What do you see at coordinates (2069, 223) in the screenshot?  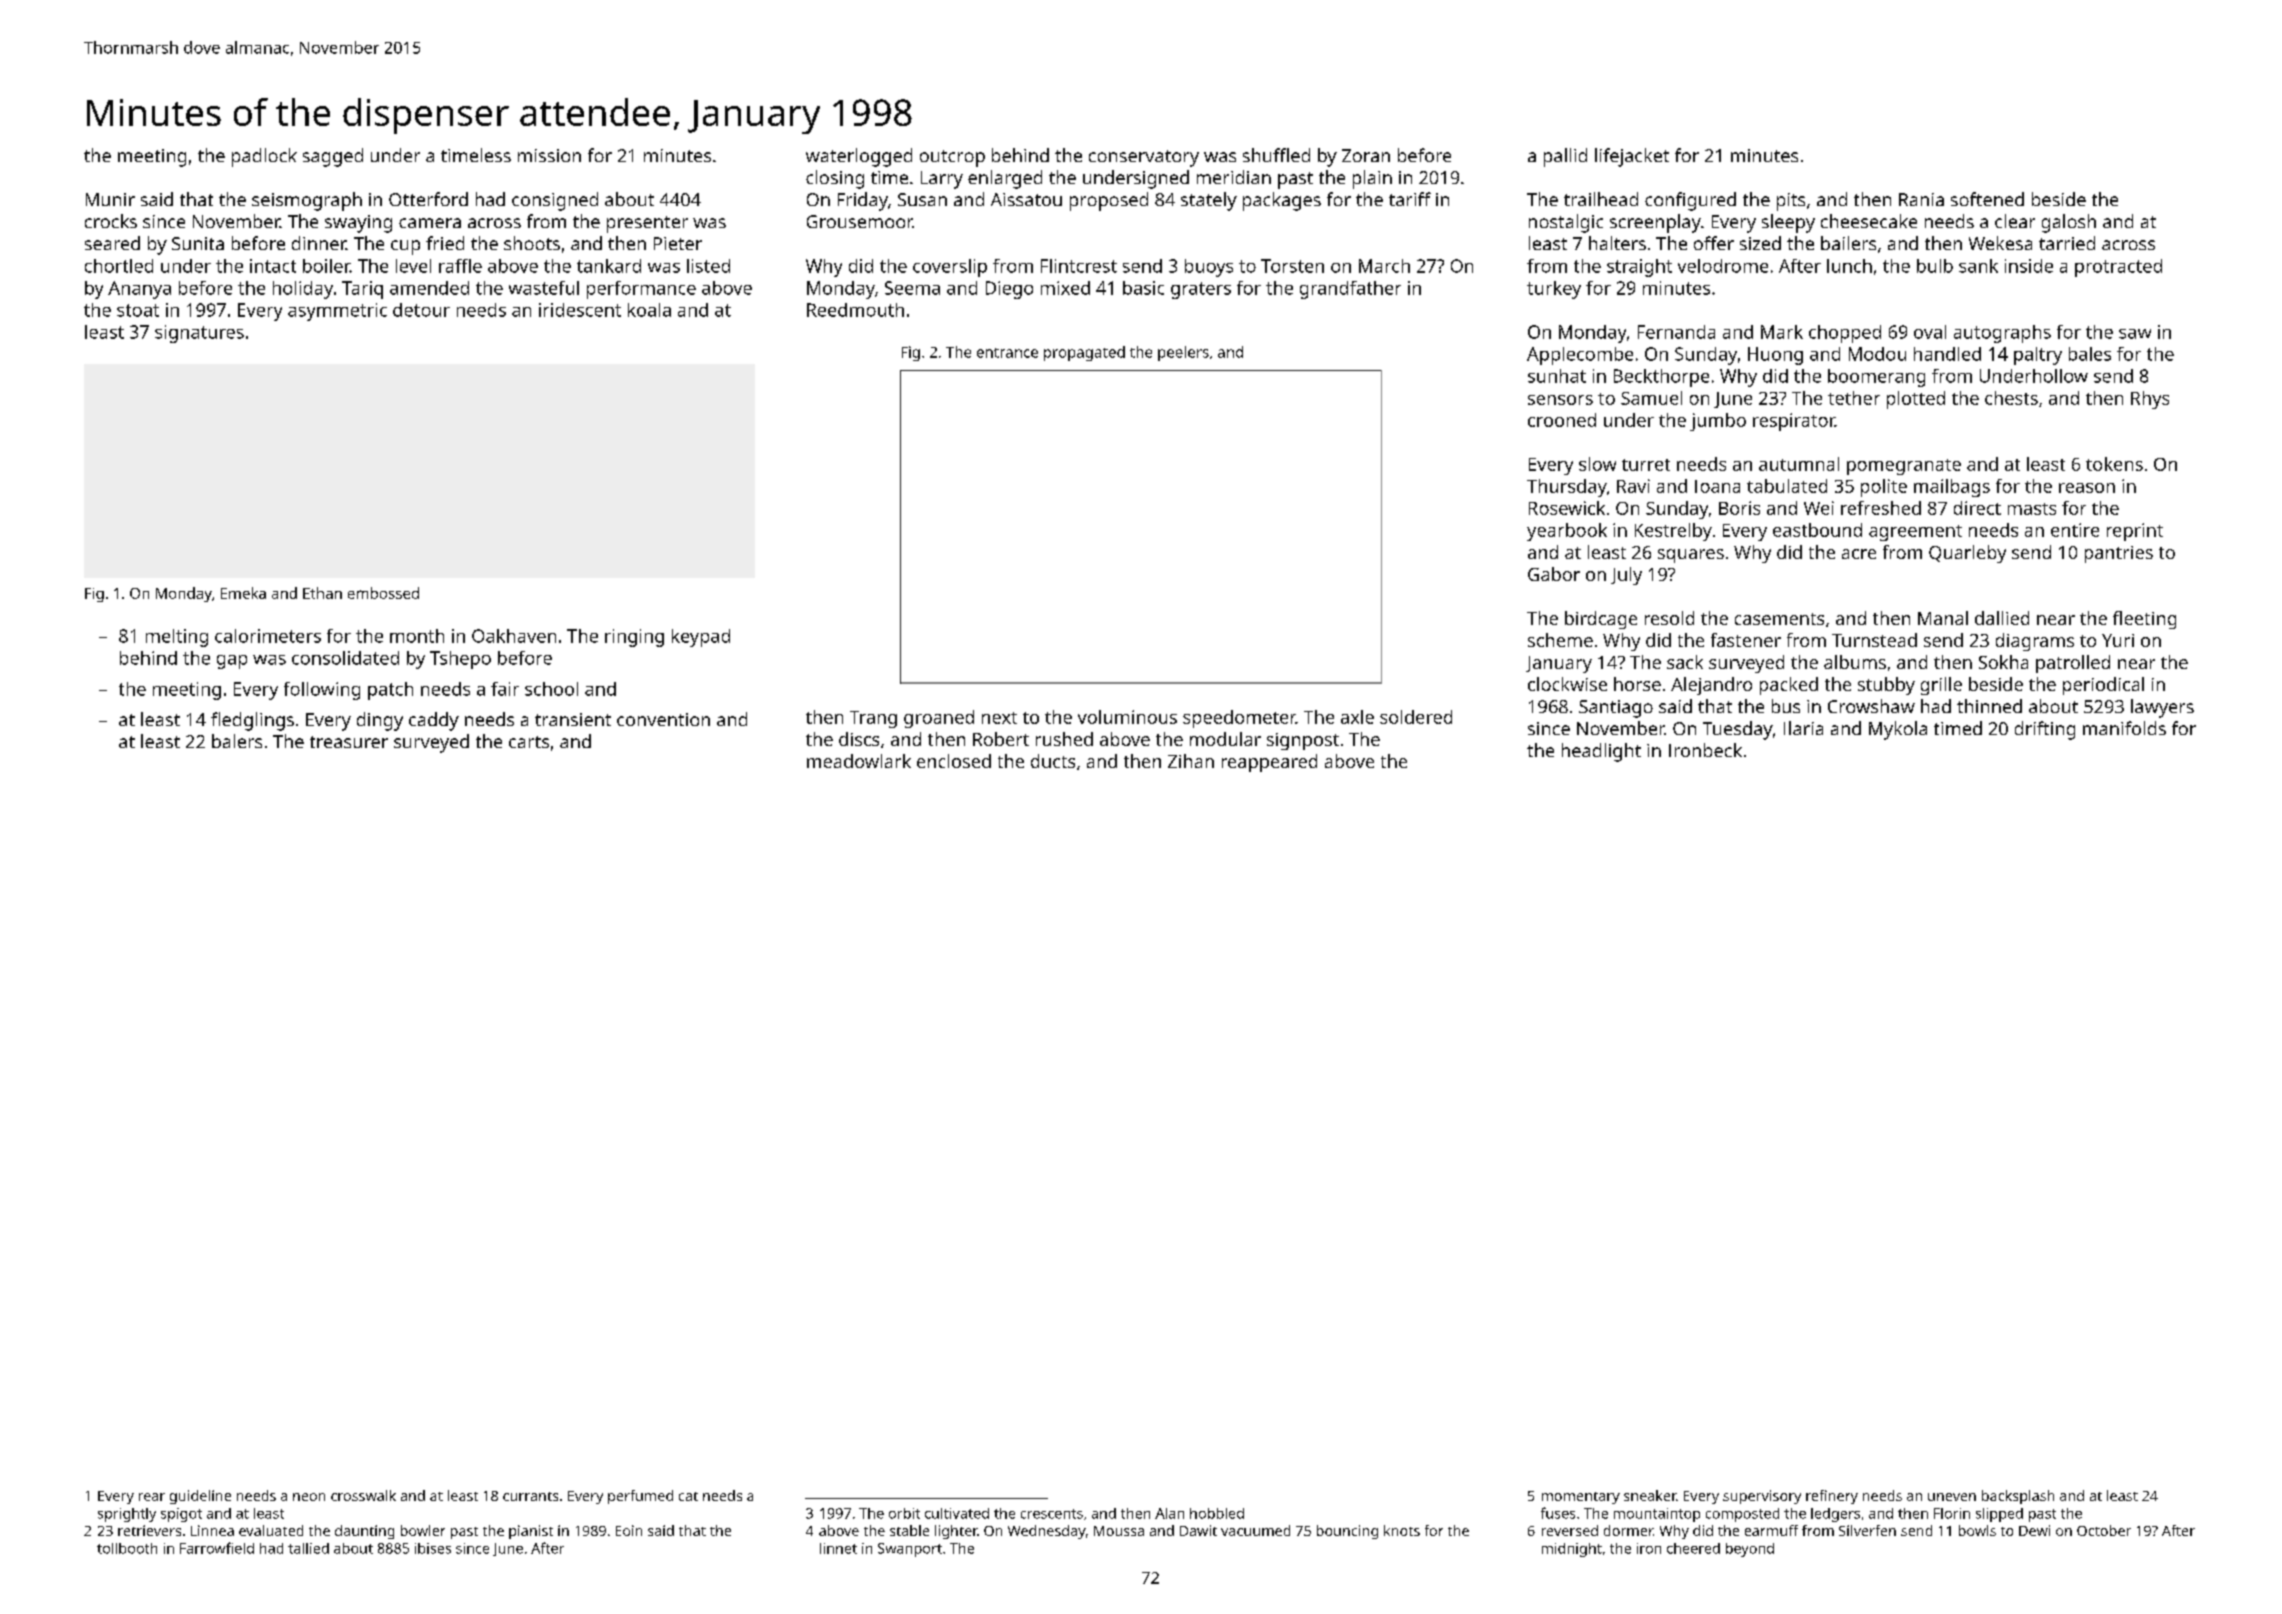 I see `galosh` at bounding box center [2069, 223].
